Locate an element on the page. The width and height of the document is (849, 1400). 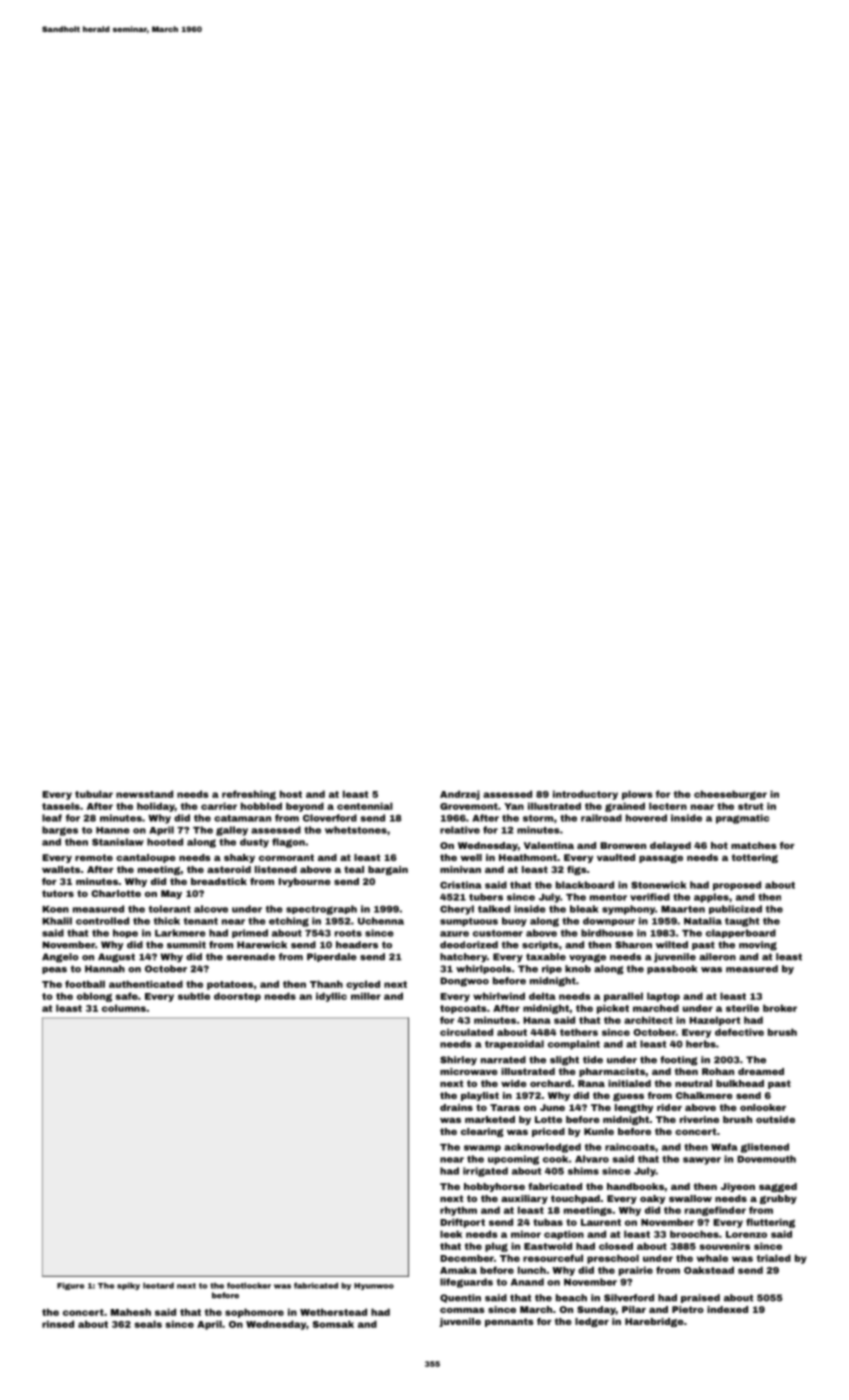
leotard is located at coordinates (158, 1285).
